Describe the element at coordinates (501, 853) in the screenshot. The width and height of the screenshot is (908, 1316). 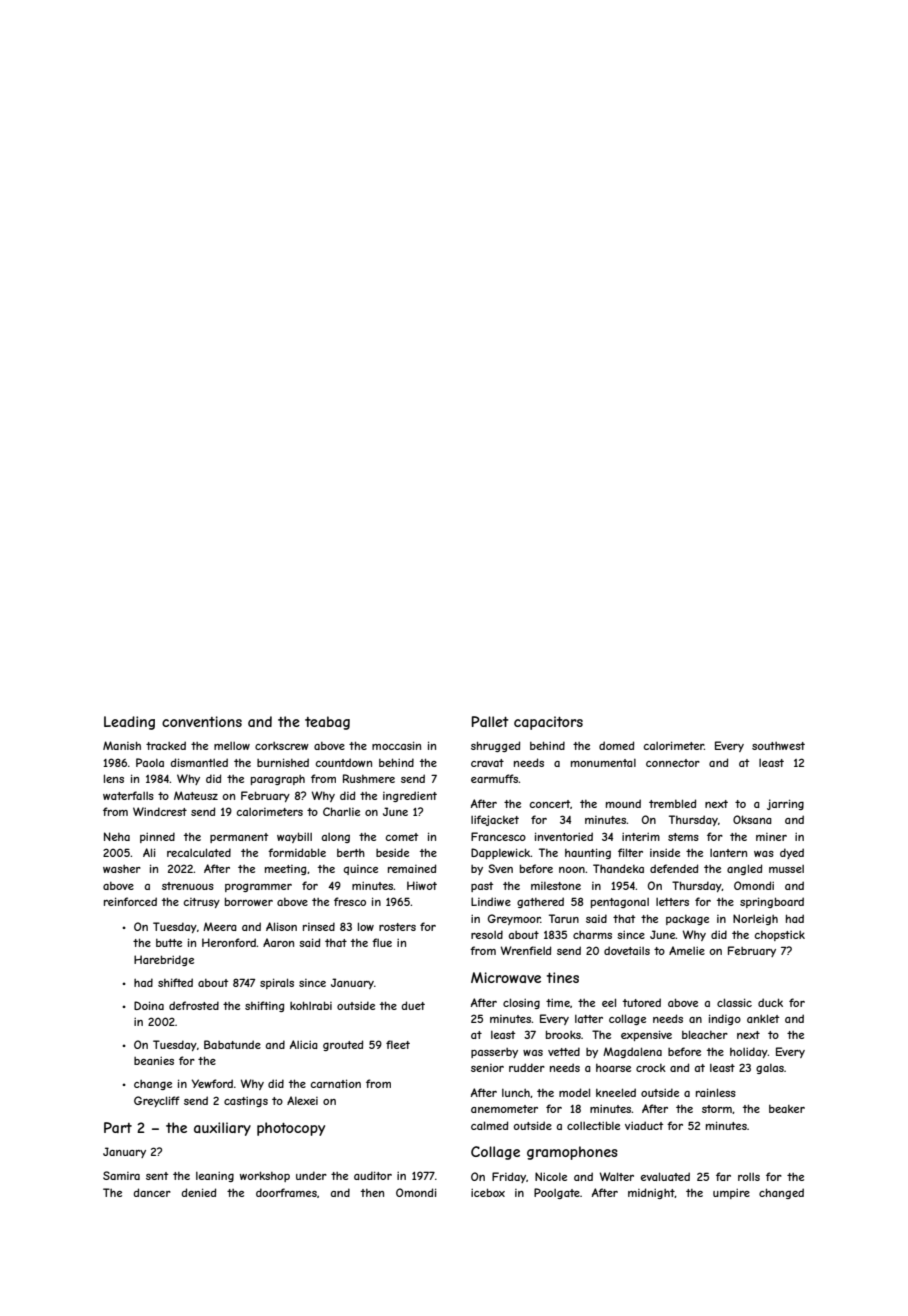
I see `Dapplewick` at that location.
